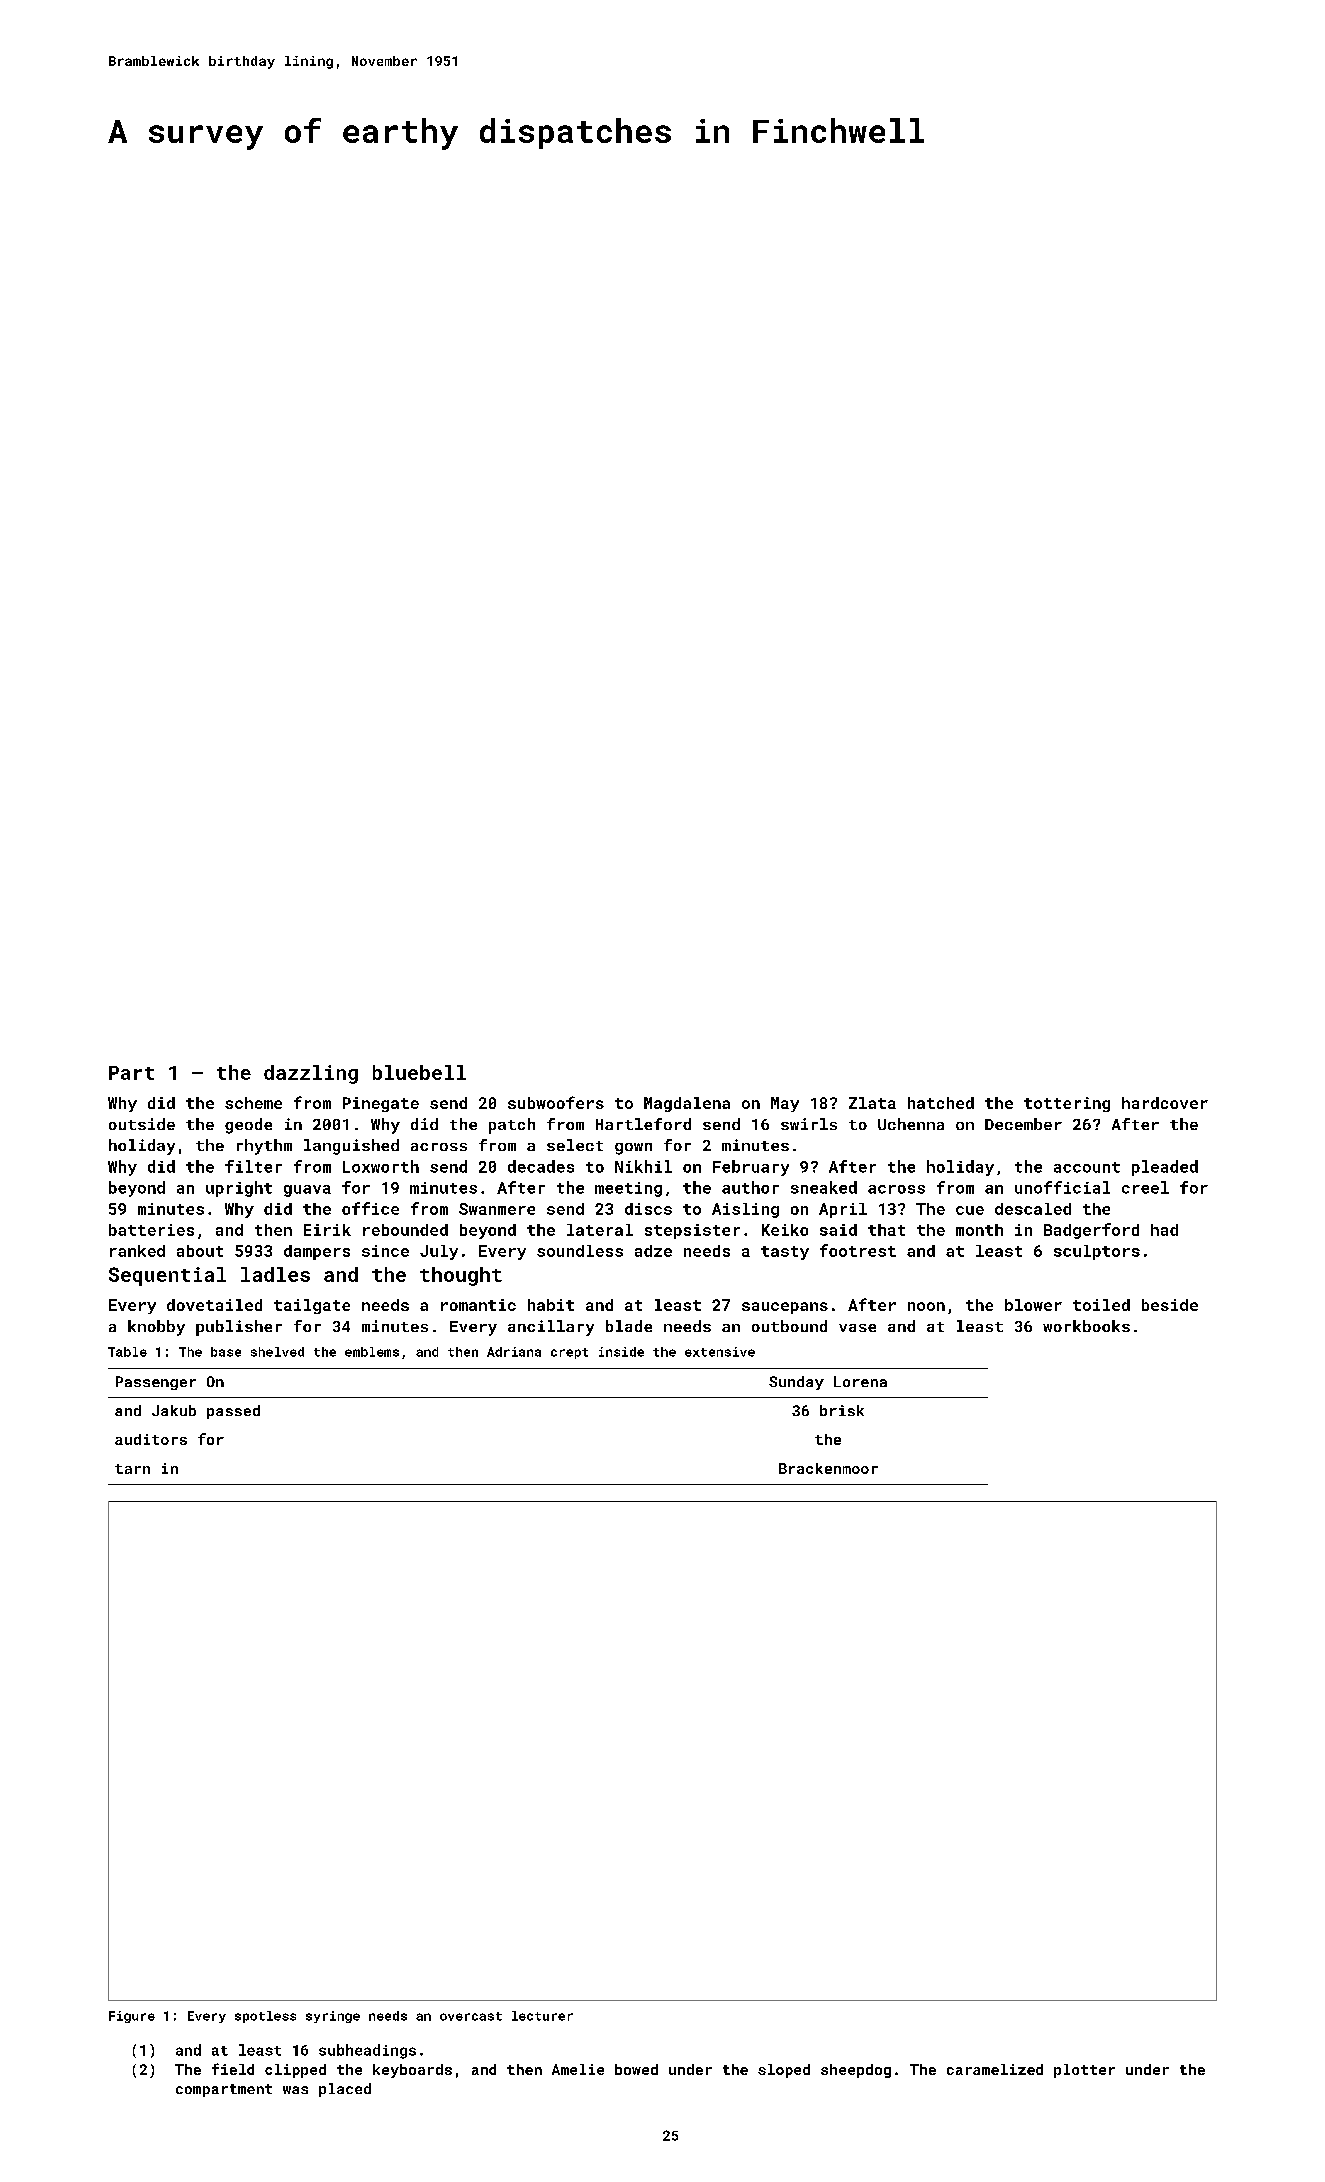  What do you see at coordinates (1023, 1124) in the screenshot?
I see `December` at bounding box center [1023, 1124].
